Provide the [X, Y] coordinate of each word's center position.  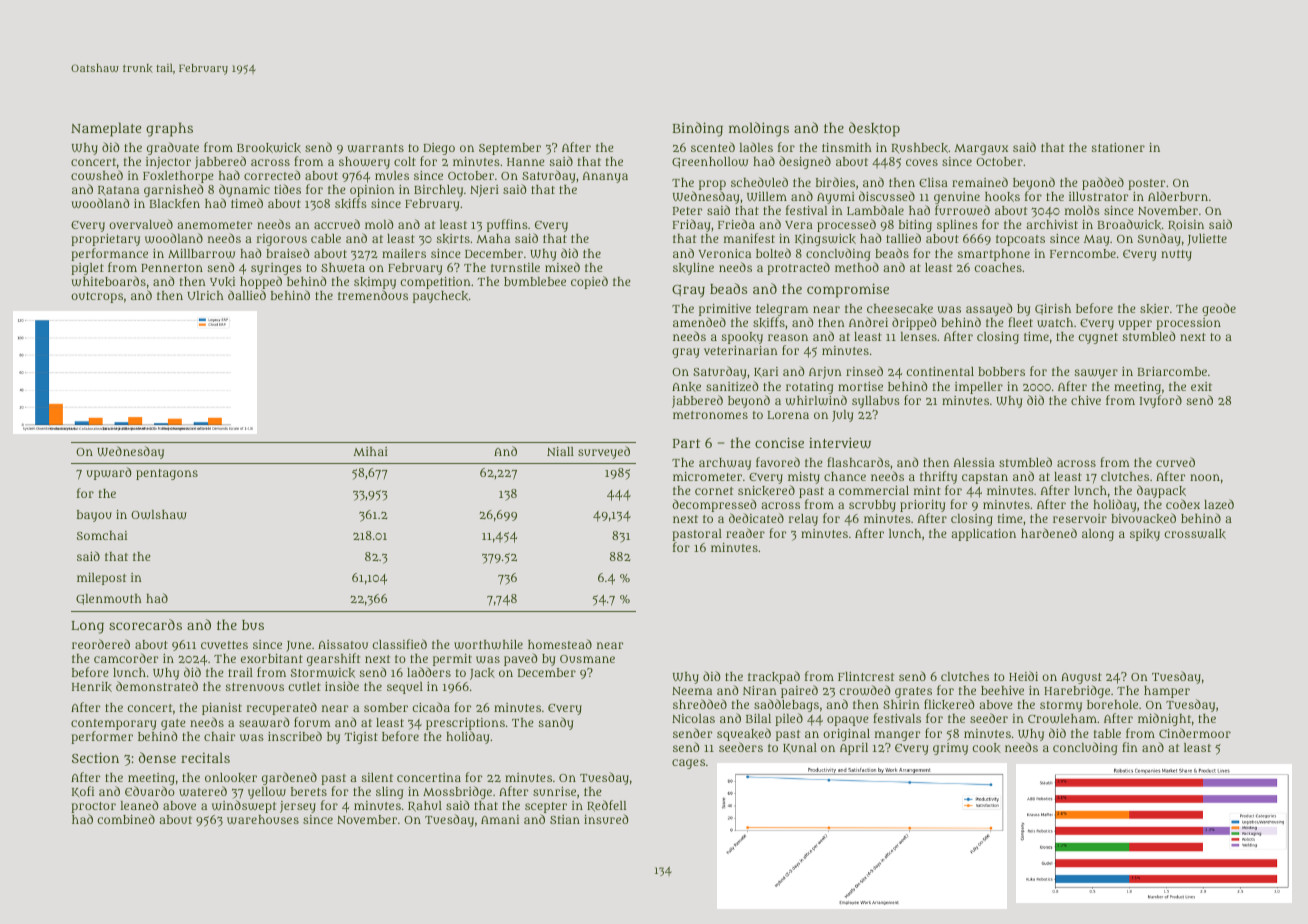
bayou [94, 516]
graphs [169, 129]
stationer [1118, 147]
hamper [1167, 692]
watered [203, 791]
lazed [1219, 504]
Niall [560, 451]
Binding [698, 129]
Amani [500, 819]
